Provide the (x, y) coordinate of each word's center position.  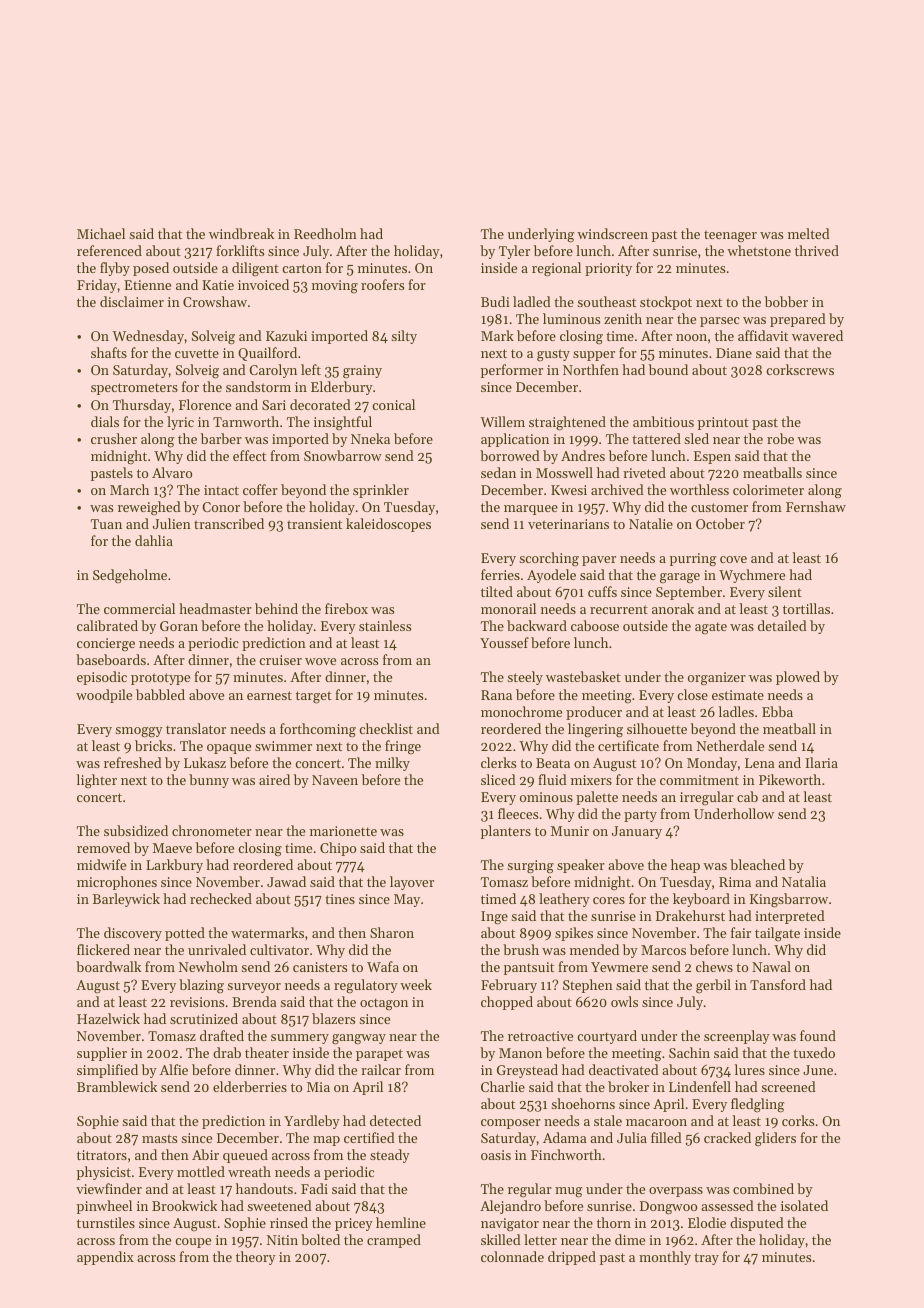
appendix (105, 1258)
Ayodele (551, 576)
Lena (760, 763)
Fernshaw (816, 506)
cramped (394, 1241)
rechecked (221, 898)
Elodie (707, 1222)
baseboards (111, 659)
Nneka (370, 438)
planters (506, 832)
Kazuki (286, 335)
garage (680, 578)
